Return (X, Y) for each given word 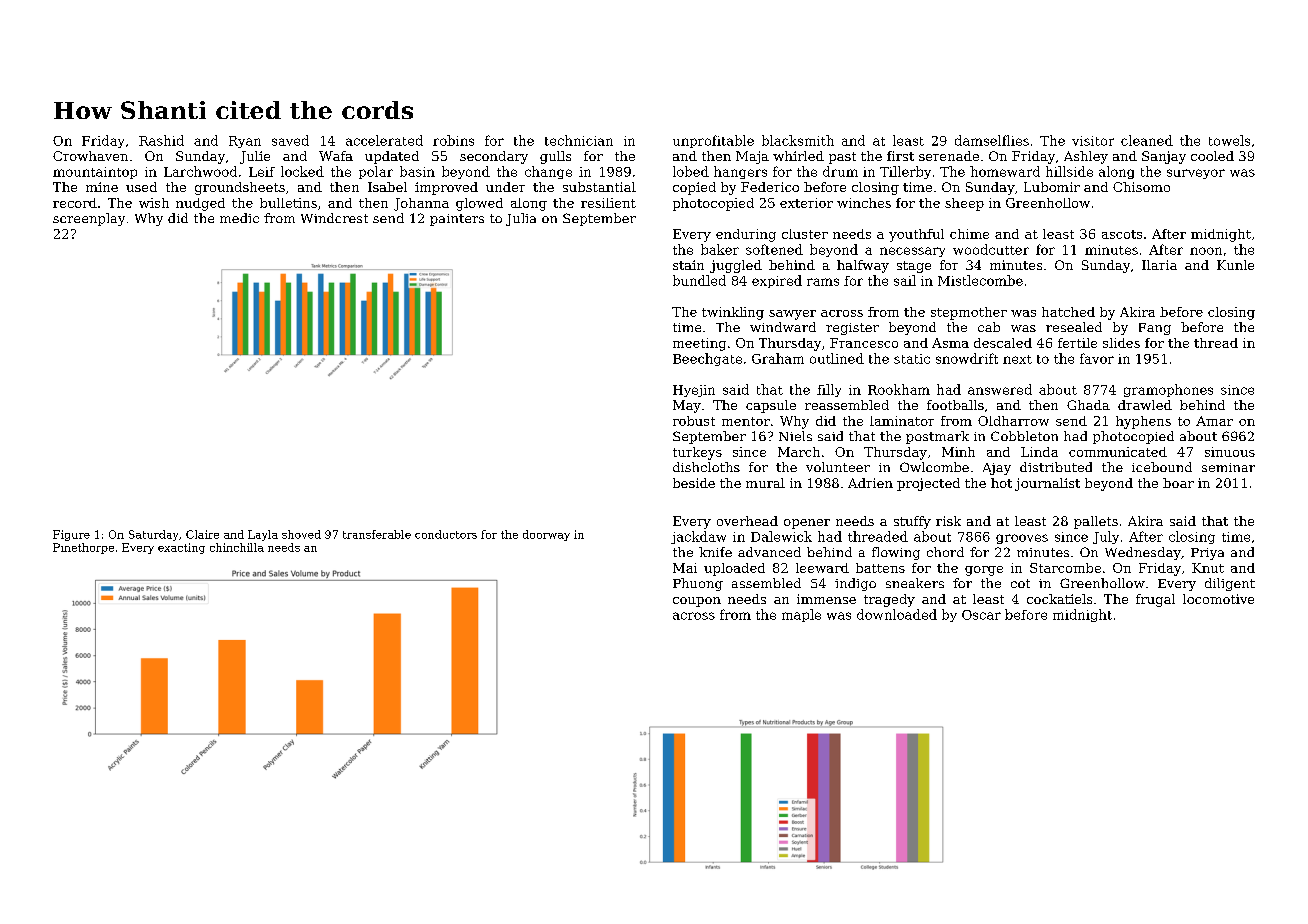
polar (376, 172)
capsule (771, 406)
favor (1097, 358)
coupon (697, 602)
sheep (964, 204)
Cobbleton (1024, 436)
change (548, 172)
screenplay (89, 219)
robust (694, 421)
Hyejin (694, 391)
